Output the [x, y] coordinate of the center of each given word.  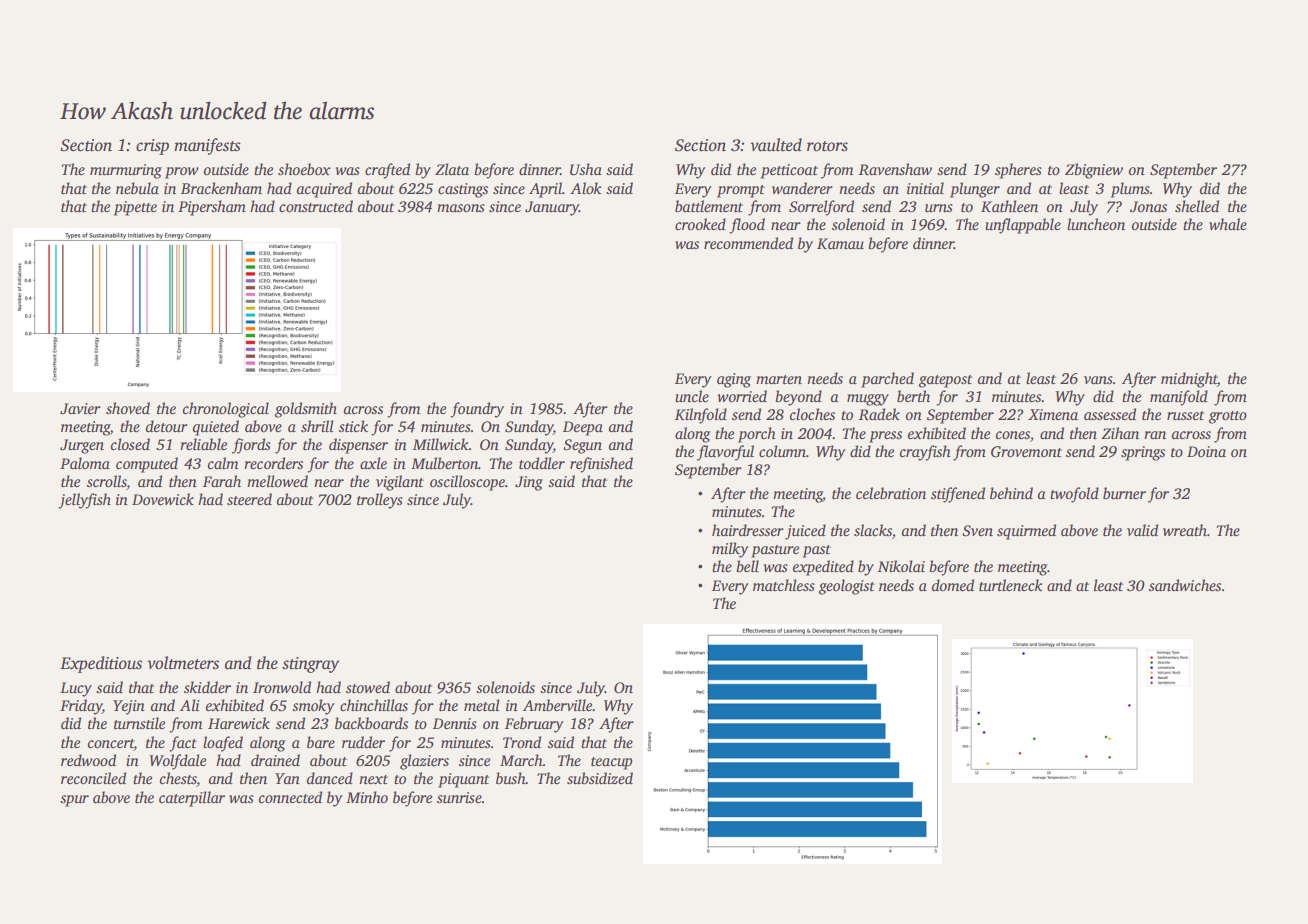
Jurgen [82, 446]
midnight [1189, 380]
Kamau [840, 243]
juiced [805, 532]
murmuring [126, 171]
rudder [363, 742]
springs [1143, 453]
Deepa [583, 428]
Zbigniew [1094, 171]
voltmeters [183, 663]
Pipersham [212, 208]
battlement [709, 206]
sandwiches [1185, 585]
